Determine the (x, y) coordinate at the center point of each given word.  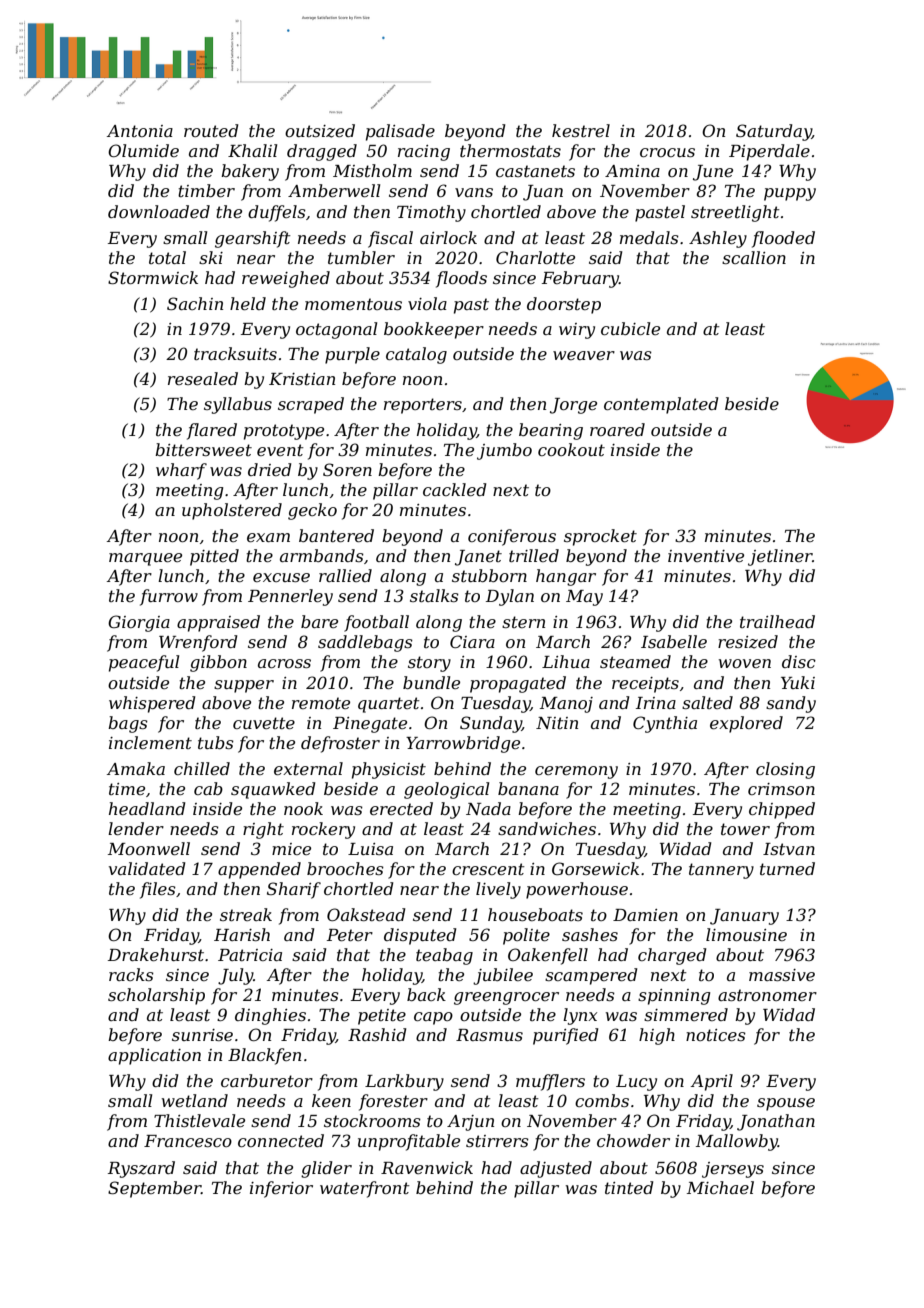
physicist (389, 770)
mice (291, 849)
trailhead (777, 621)
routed (211, 130)
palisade (400, 132)
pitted (214, 557)
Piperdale (769, 152)
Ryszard (141, 1169)
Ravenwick (427, 1167)
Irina (656, 703)
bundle (431, 682)
